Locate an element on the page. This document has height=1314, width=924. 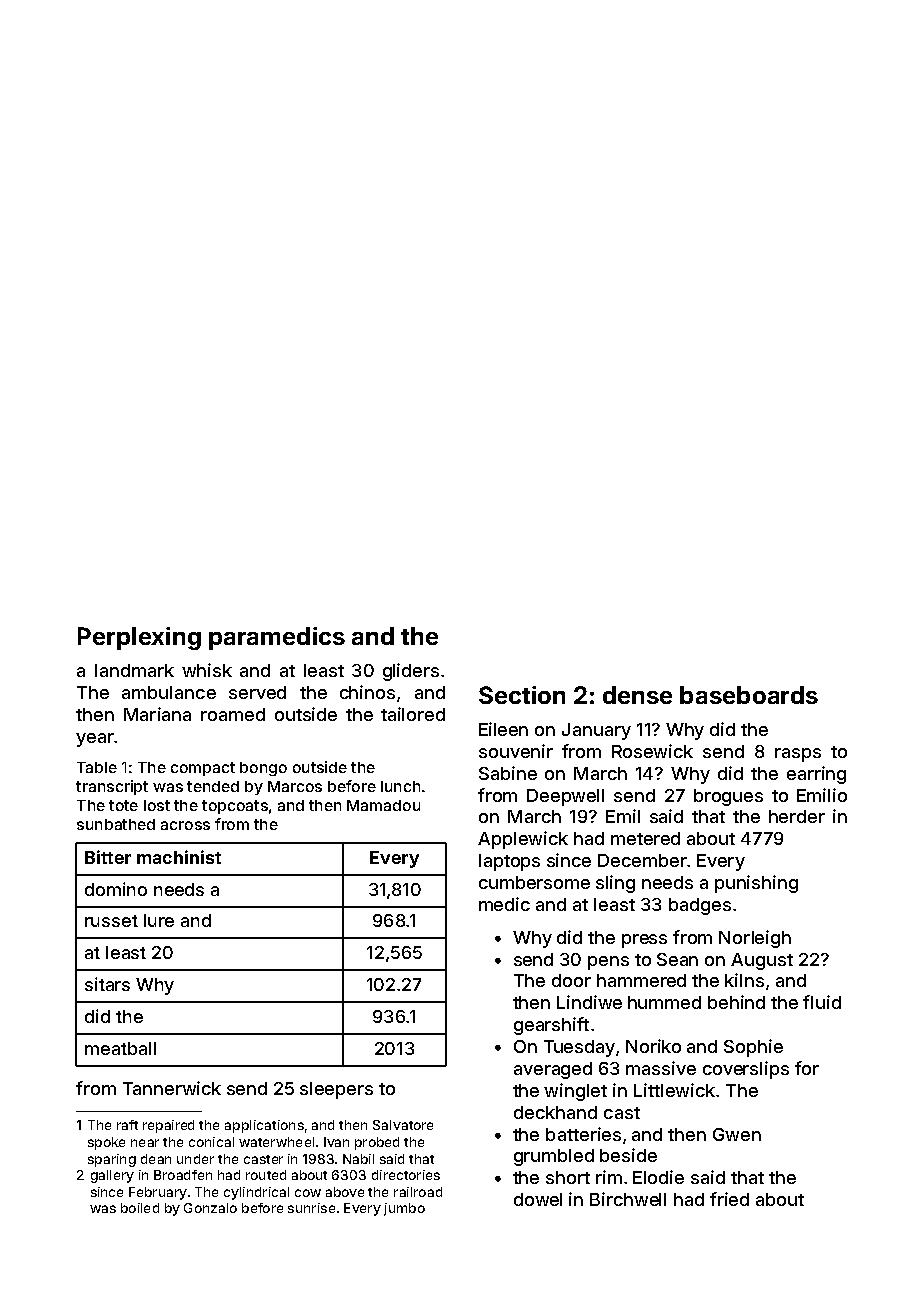
Table is located at coordinates (97, 767).
